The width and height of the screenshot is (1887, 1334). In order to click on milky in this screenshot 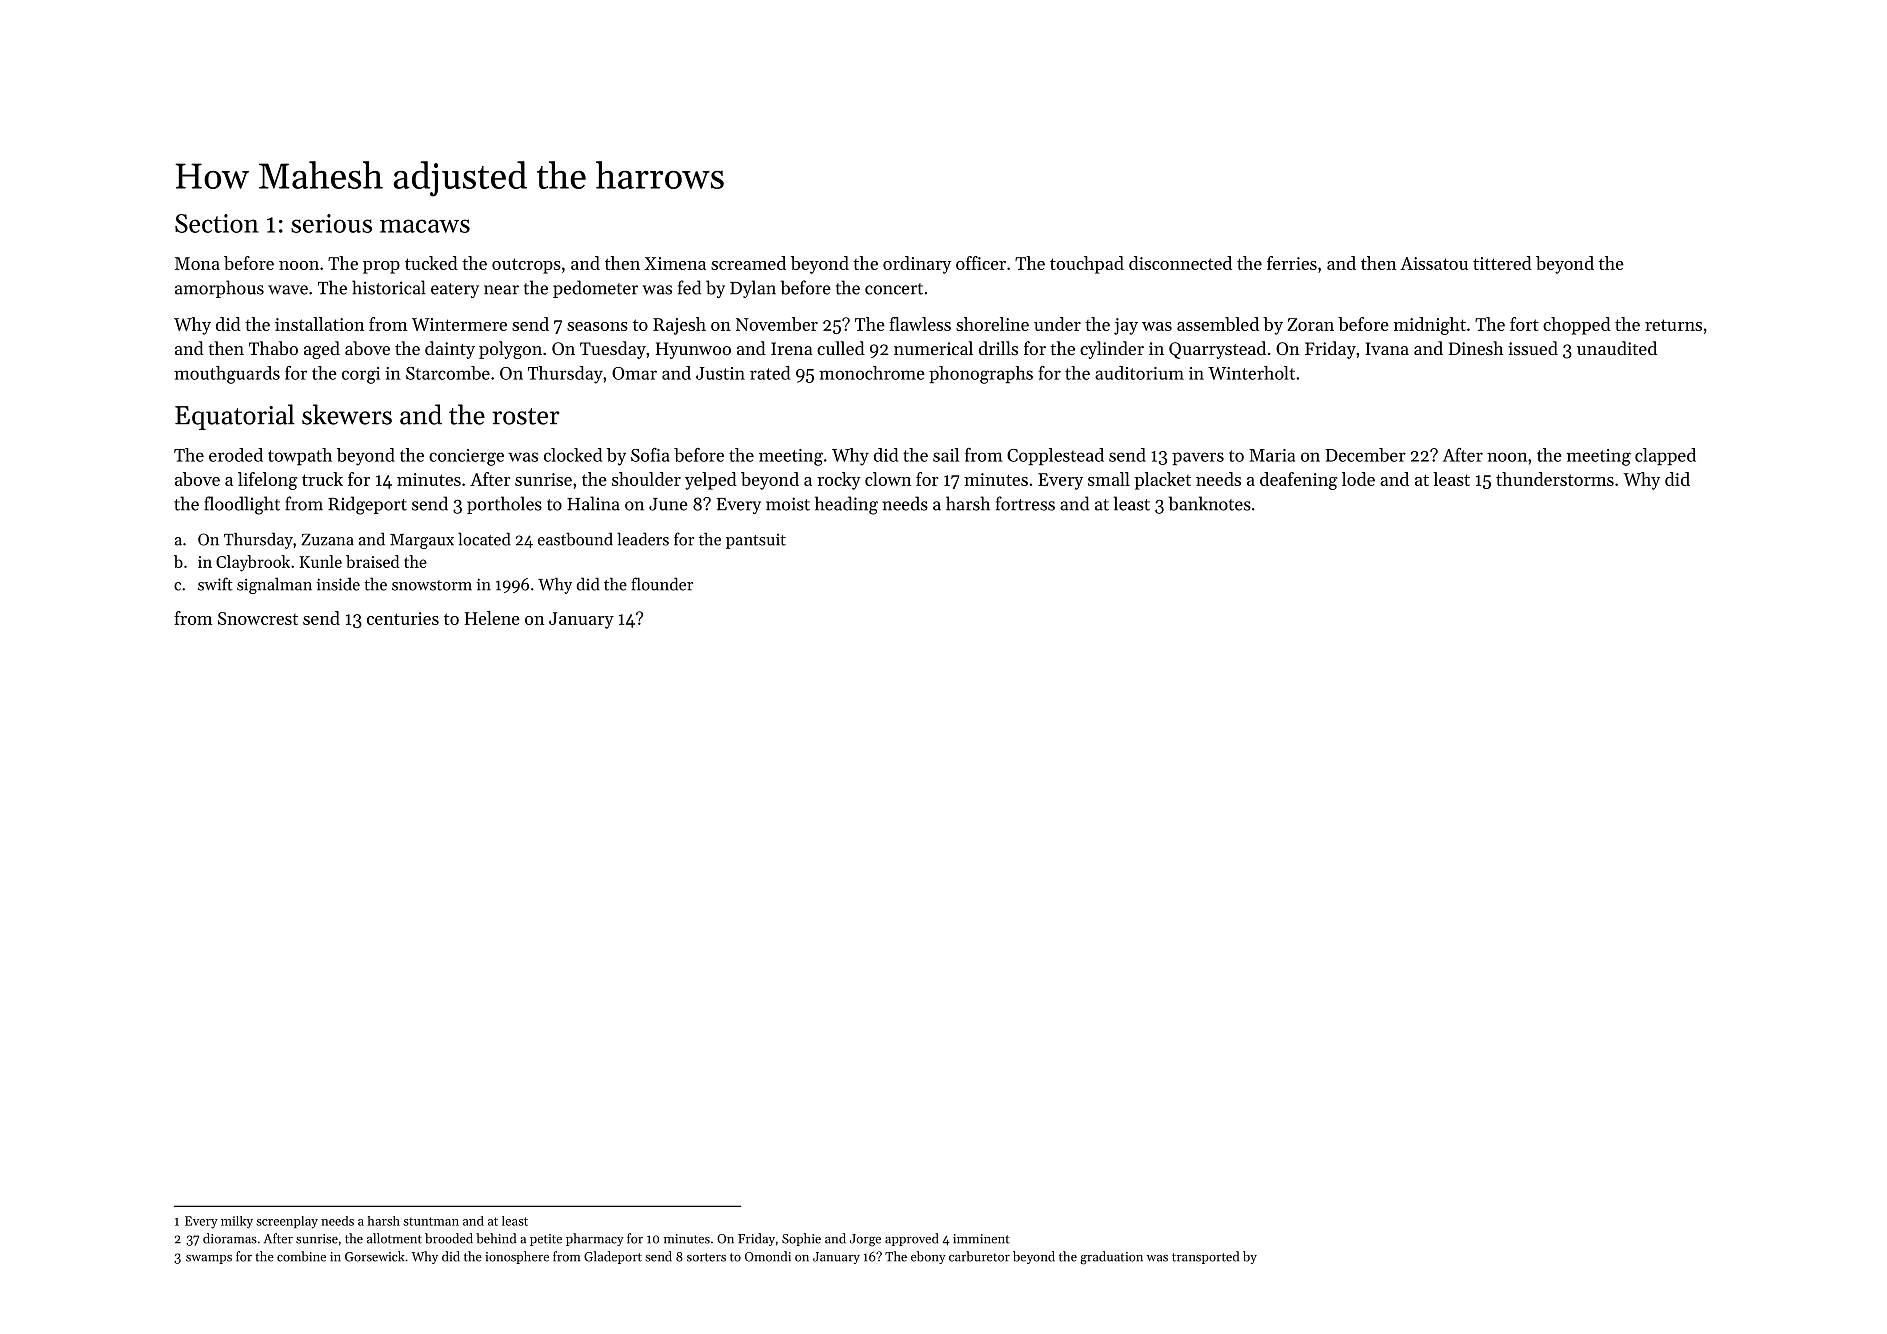, I will do `click(237, 1222)`.
